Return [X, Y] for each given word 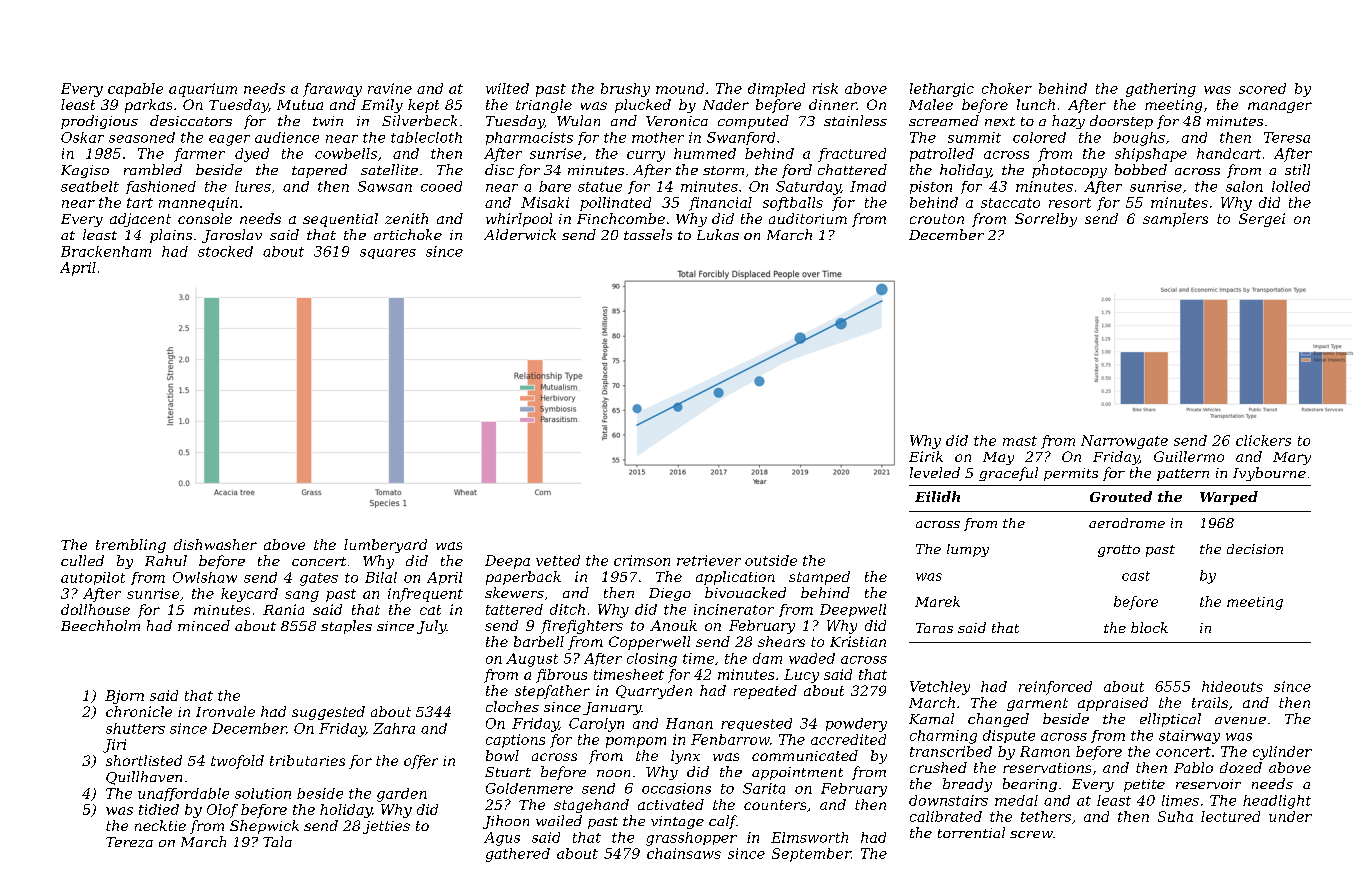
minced [204, 625]
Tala [277, 841]
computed [753, 122]
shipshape [1151, 155]
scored [1262, 88]
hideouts [1232, 686]
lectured [1230, 816]
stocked [225, 251]
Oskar [82, 137]
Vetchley [940, 688]
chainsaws [684, 853]
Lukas [718, 234]
